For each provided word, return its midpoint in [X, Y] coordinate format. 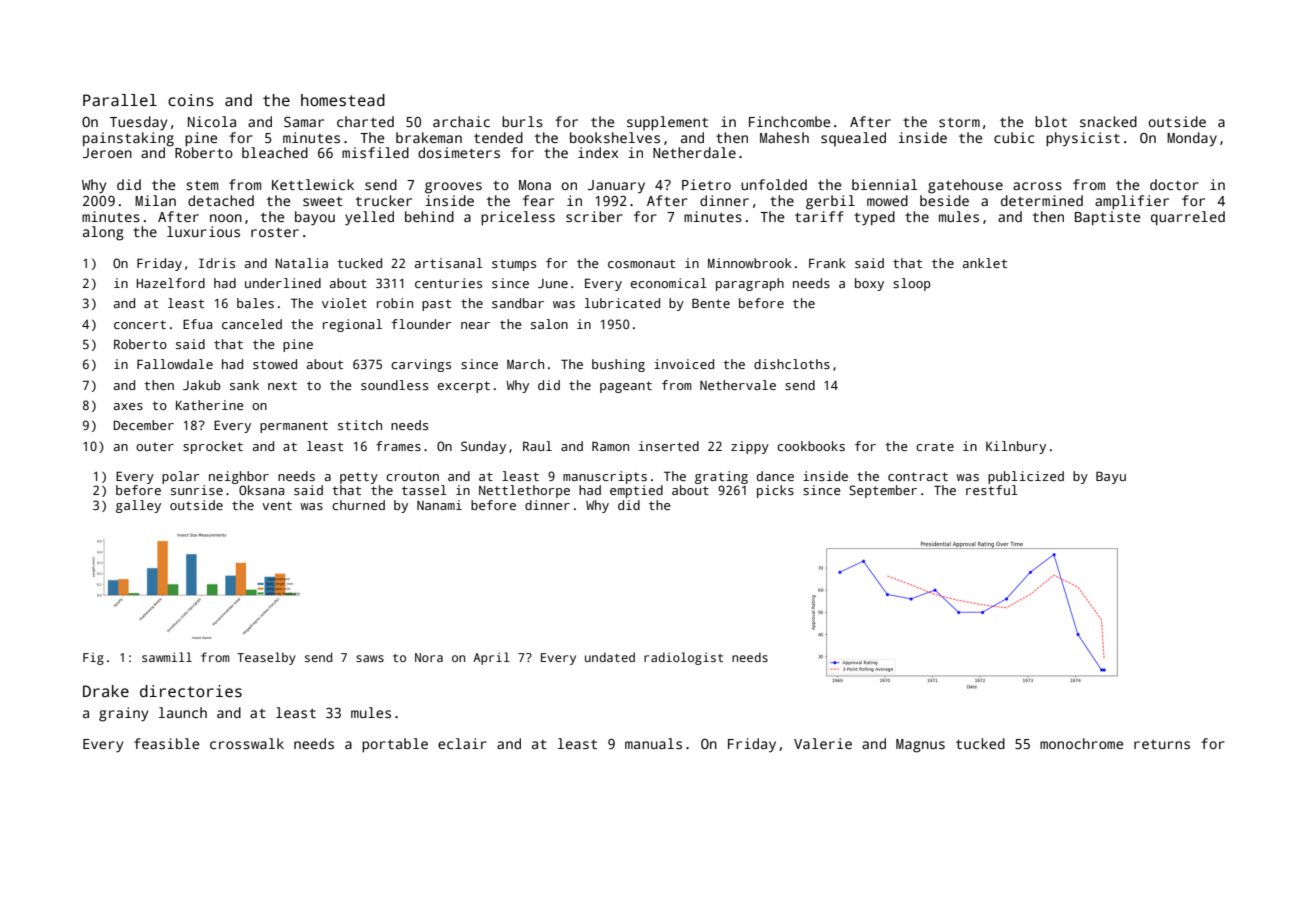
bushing [618, 365]
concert [140, 324]
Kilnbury [1016, 447]
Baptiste [1107, 218]
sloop [912, 284]
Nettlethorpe [524, 491]
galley [138, 506]
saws [370, 658]
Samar [304, 121]
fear [538, 200]
